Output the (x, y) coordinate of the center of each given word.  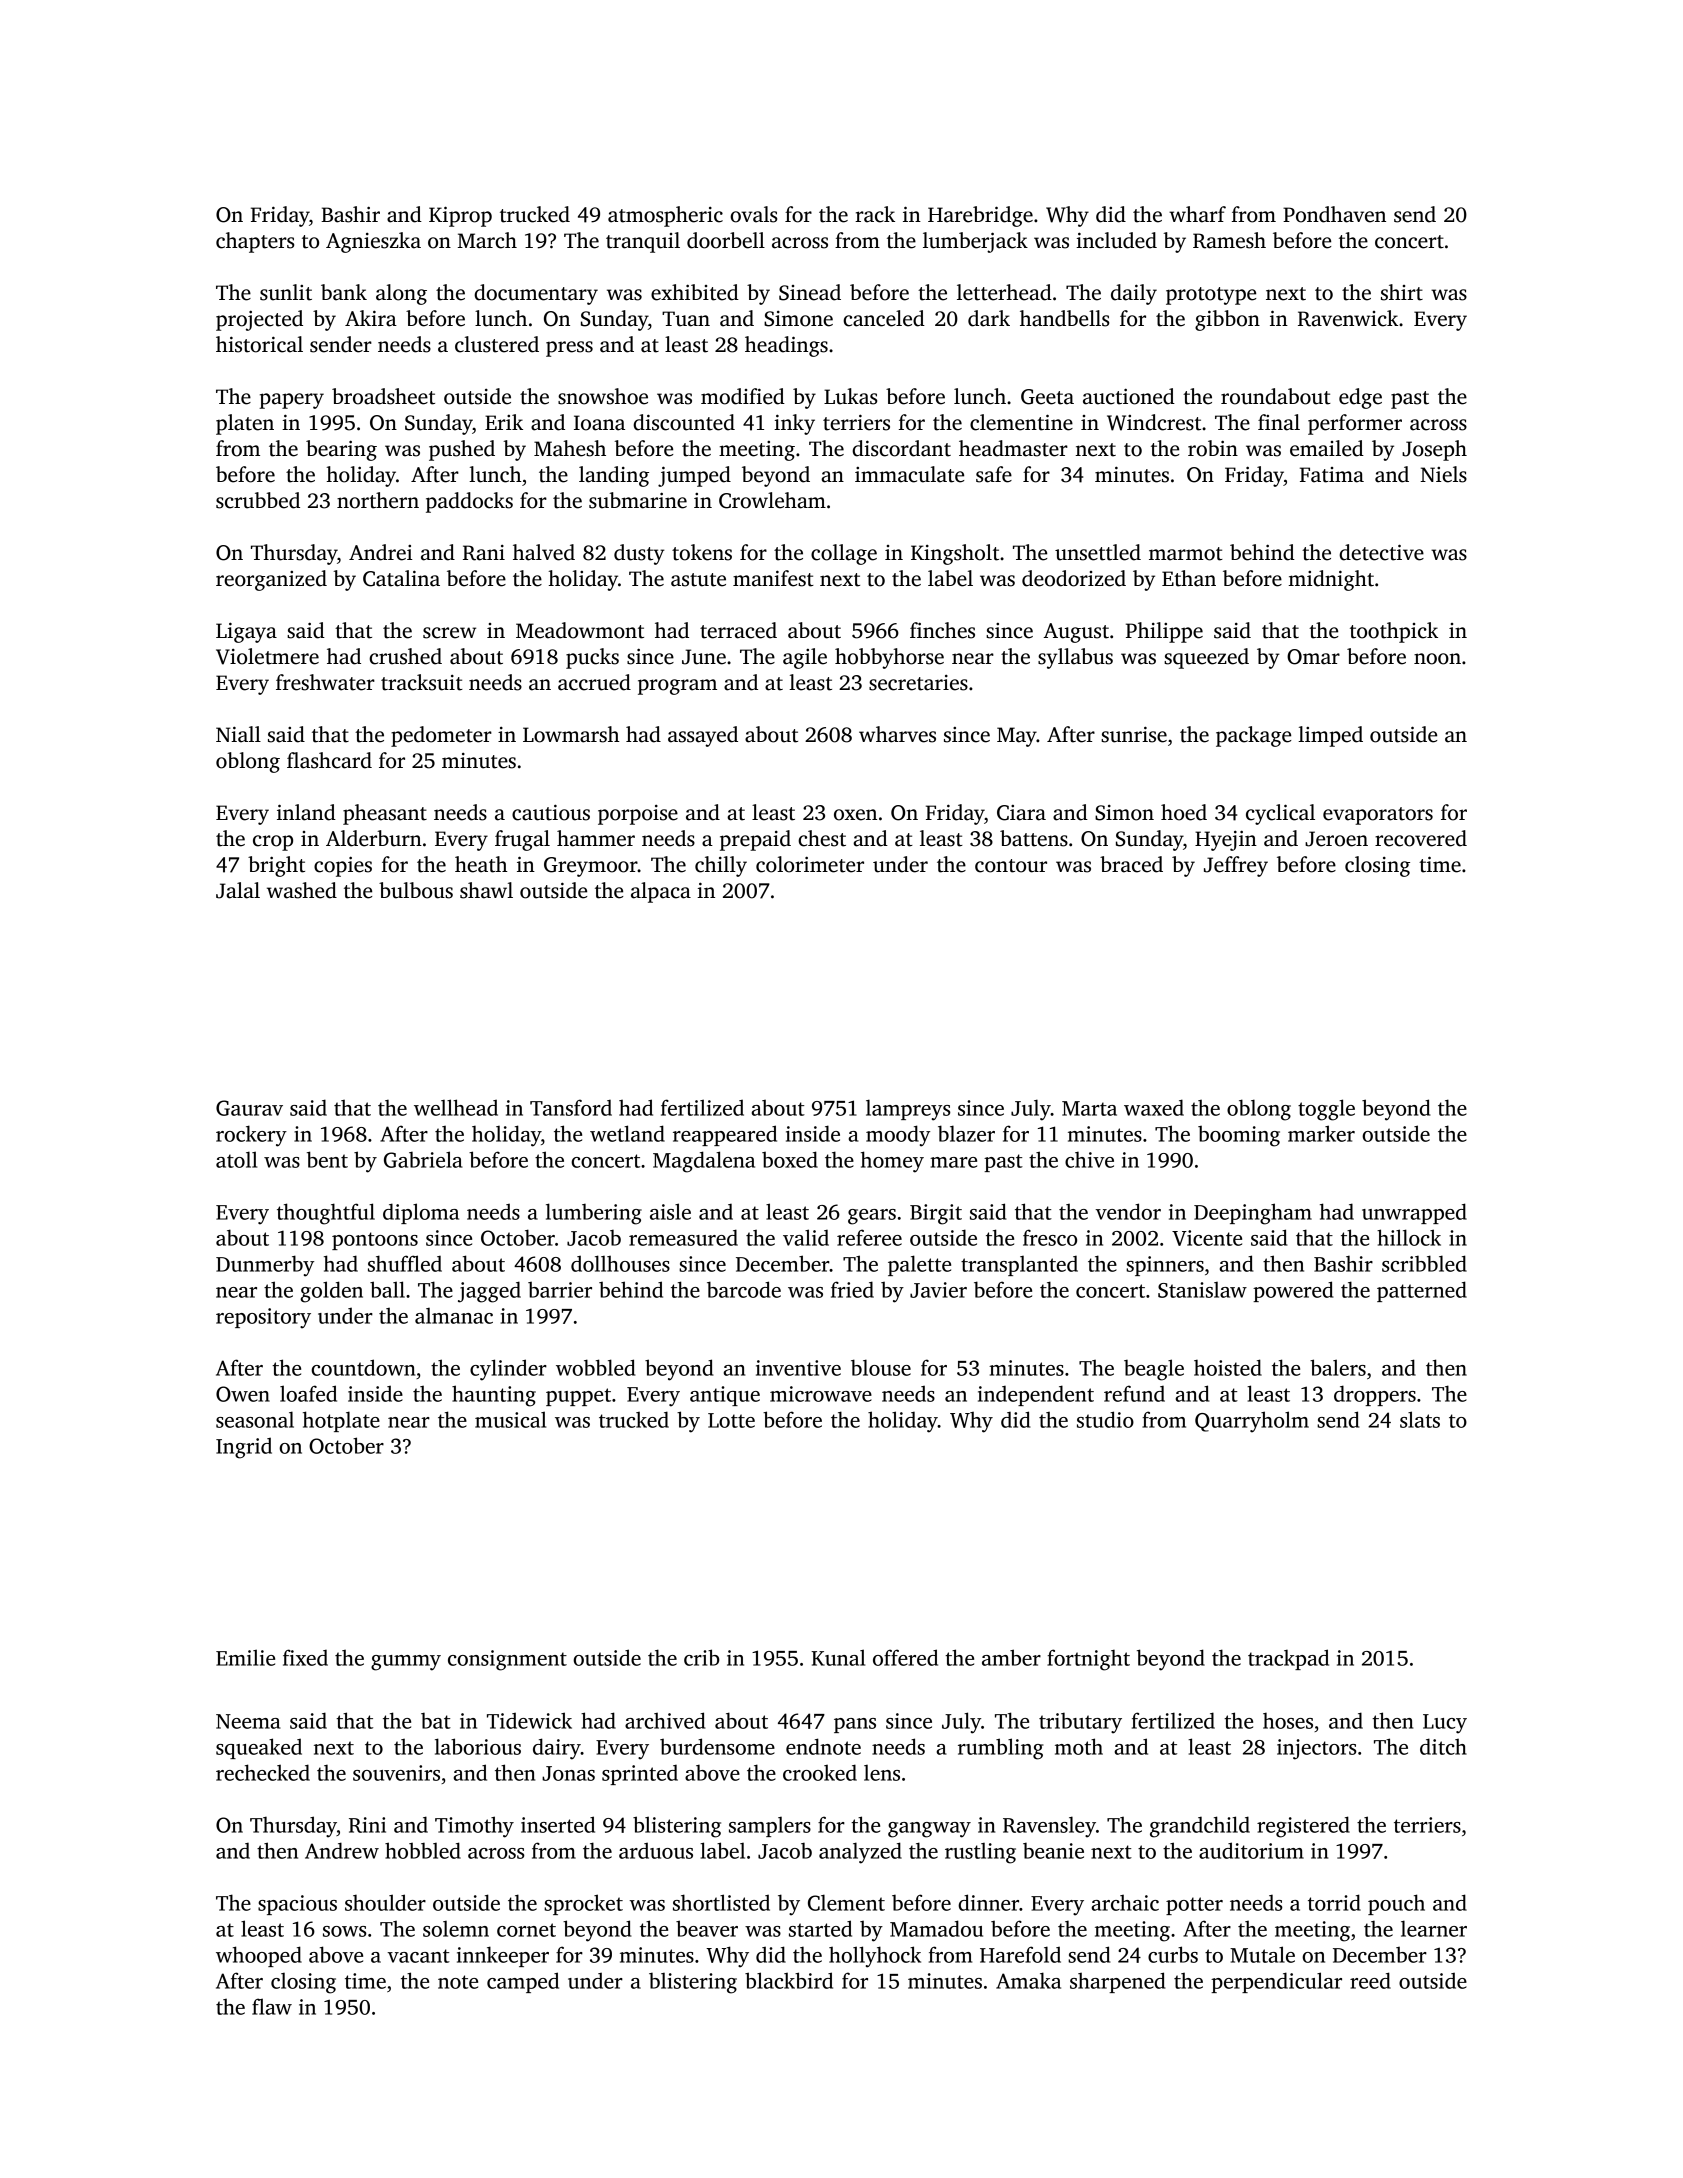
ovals (753, 214)
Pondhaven (1334, 214)
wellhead (456, 1107)
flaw (272, 2006)
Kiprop (460, 216)
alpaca (661, 892)
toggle (1326, 1110)
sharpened (1117, 1982)
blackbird (789, 1980)
